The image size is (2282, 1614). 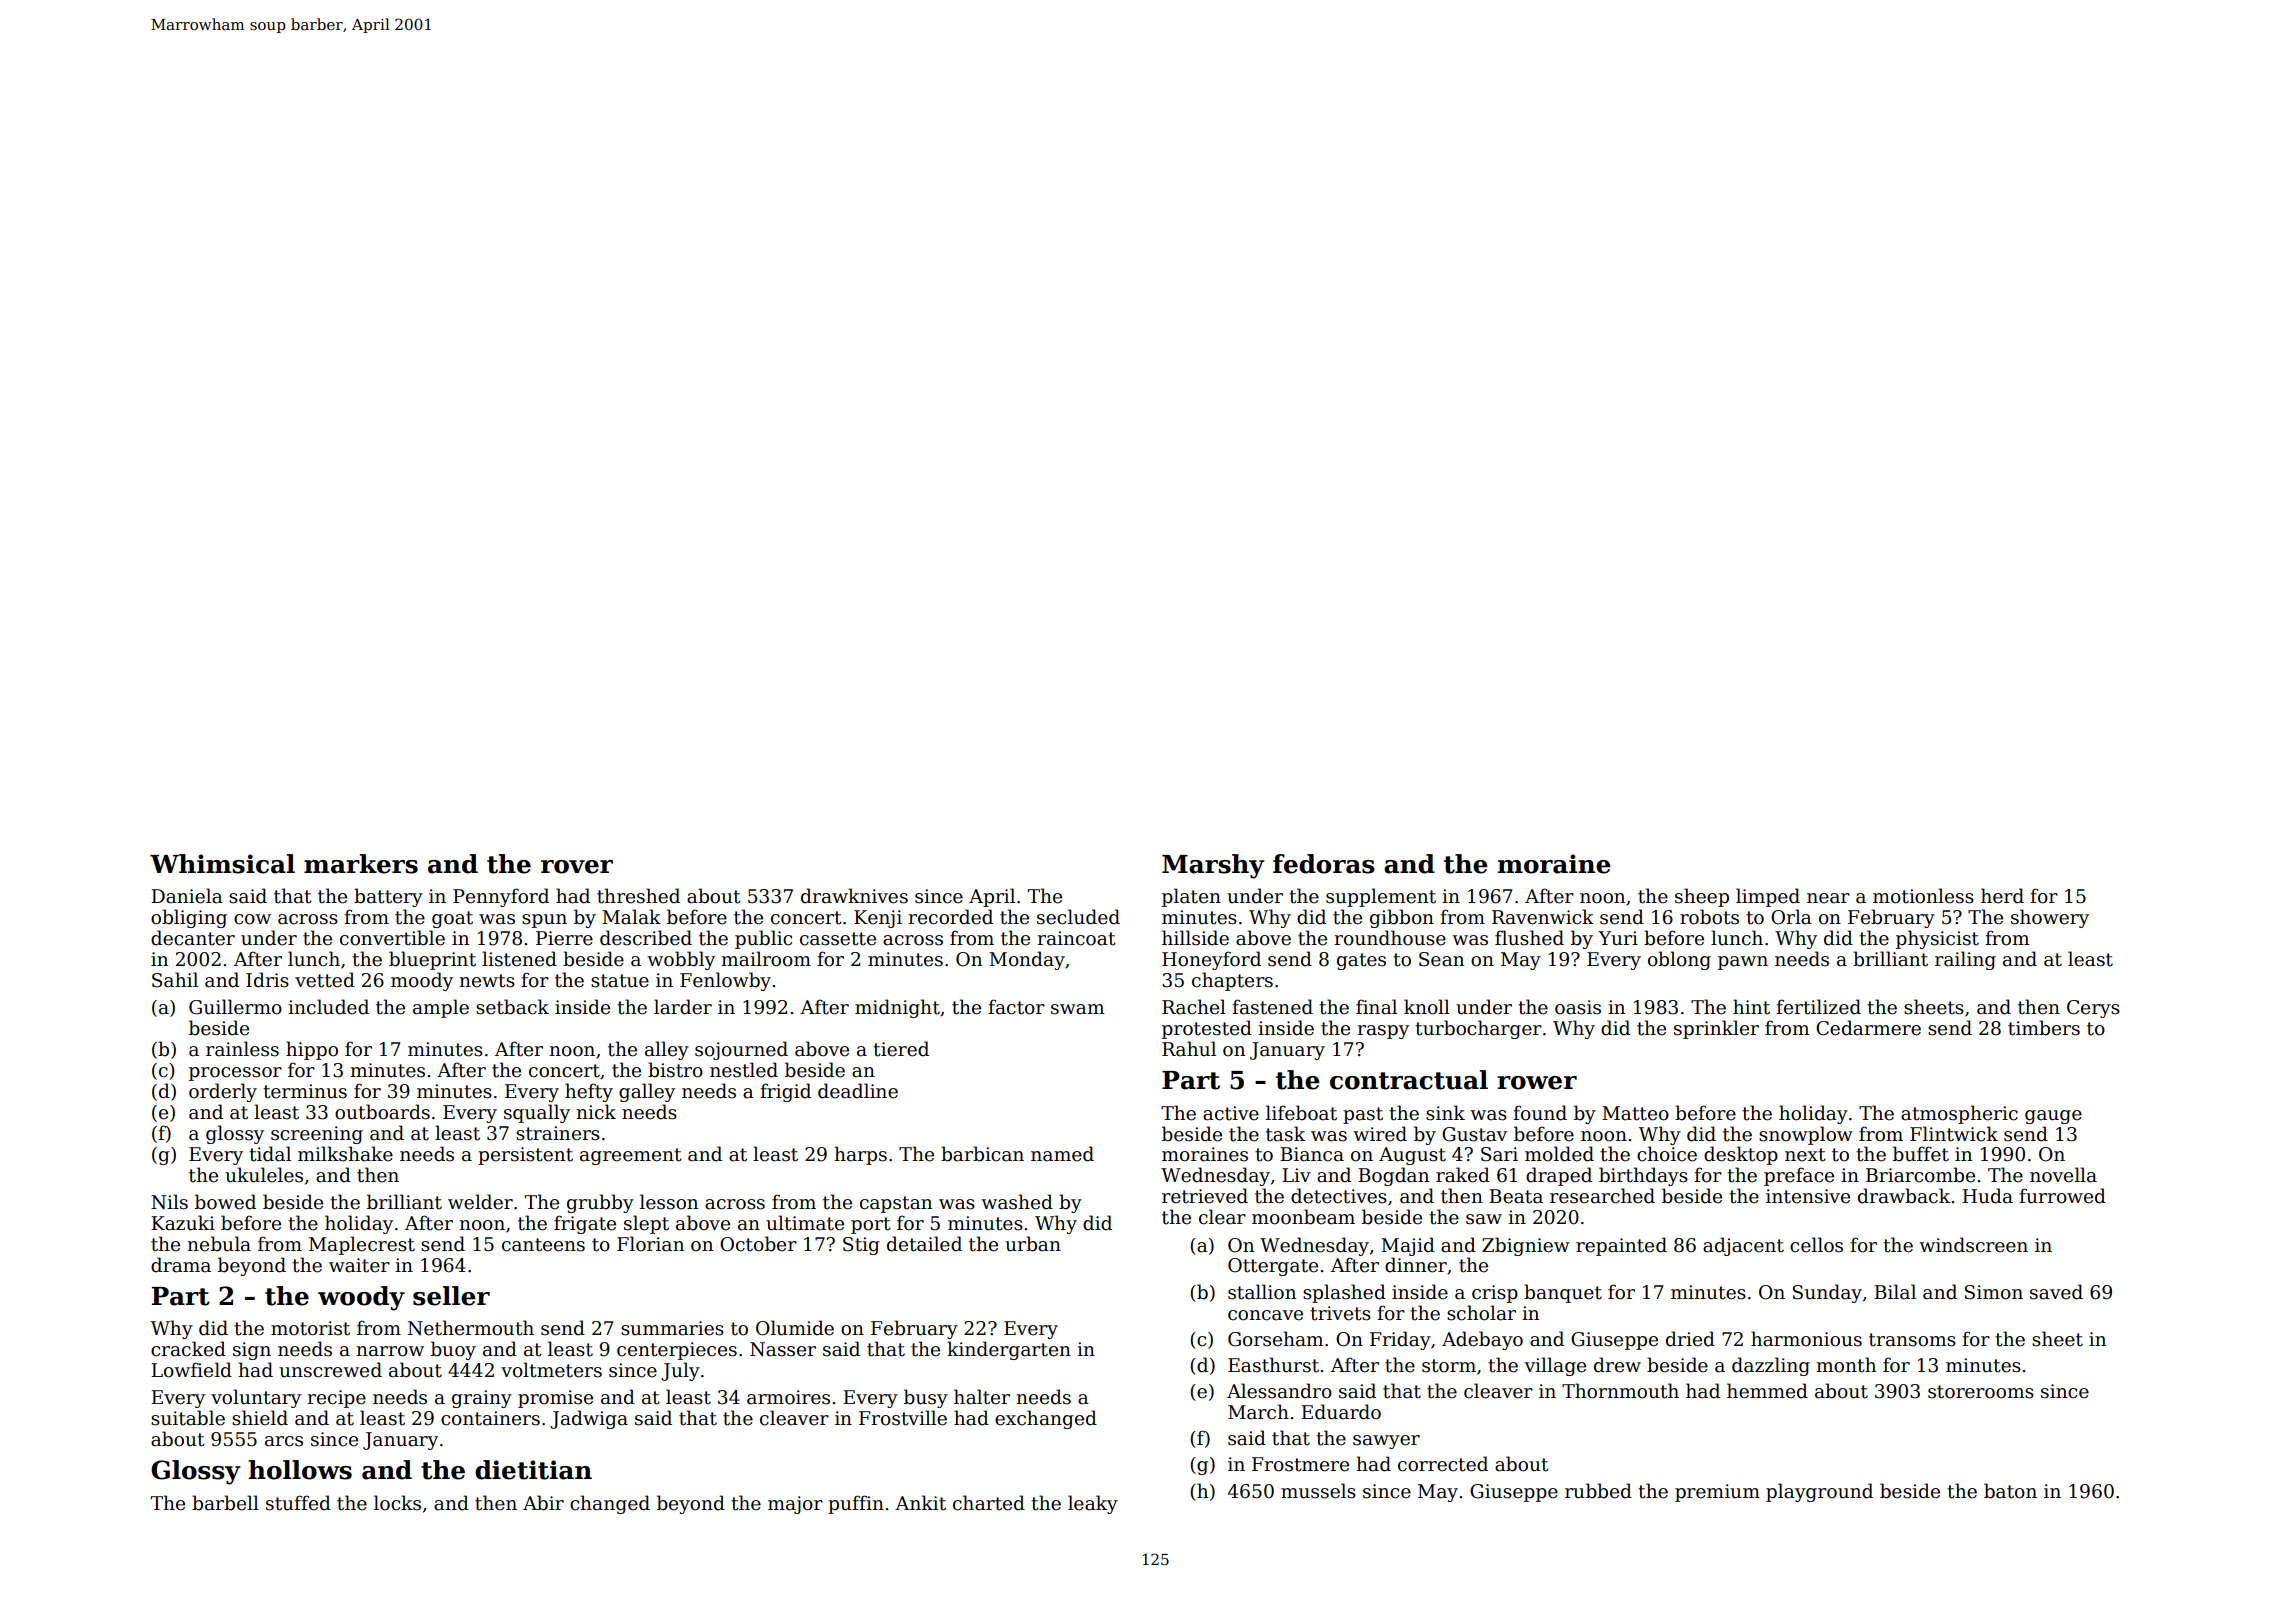 What do you see at coordinates (1231, 1113) in the page?
I see `active` at bounding box center [1231, 1113].
